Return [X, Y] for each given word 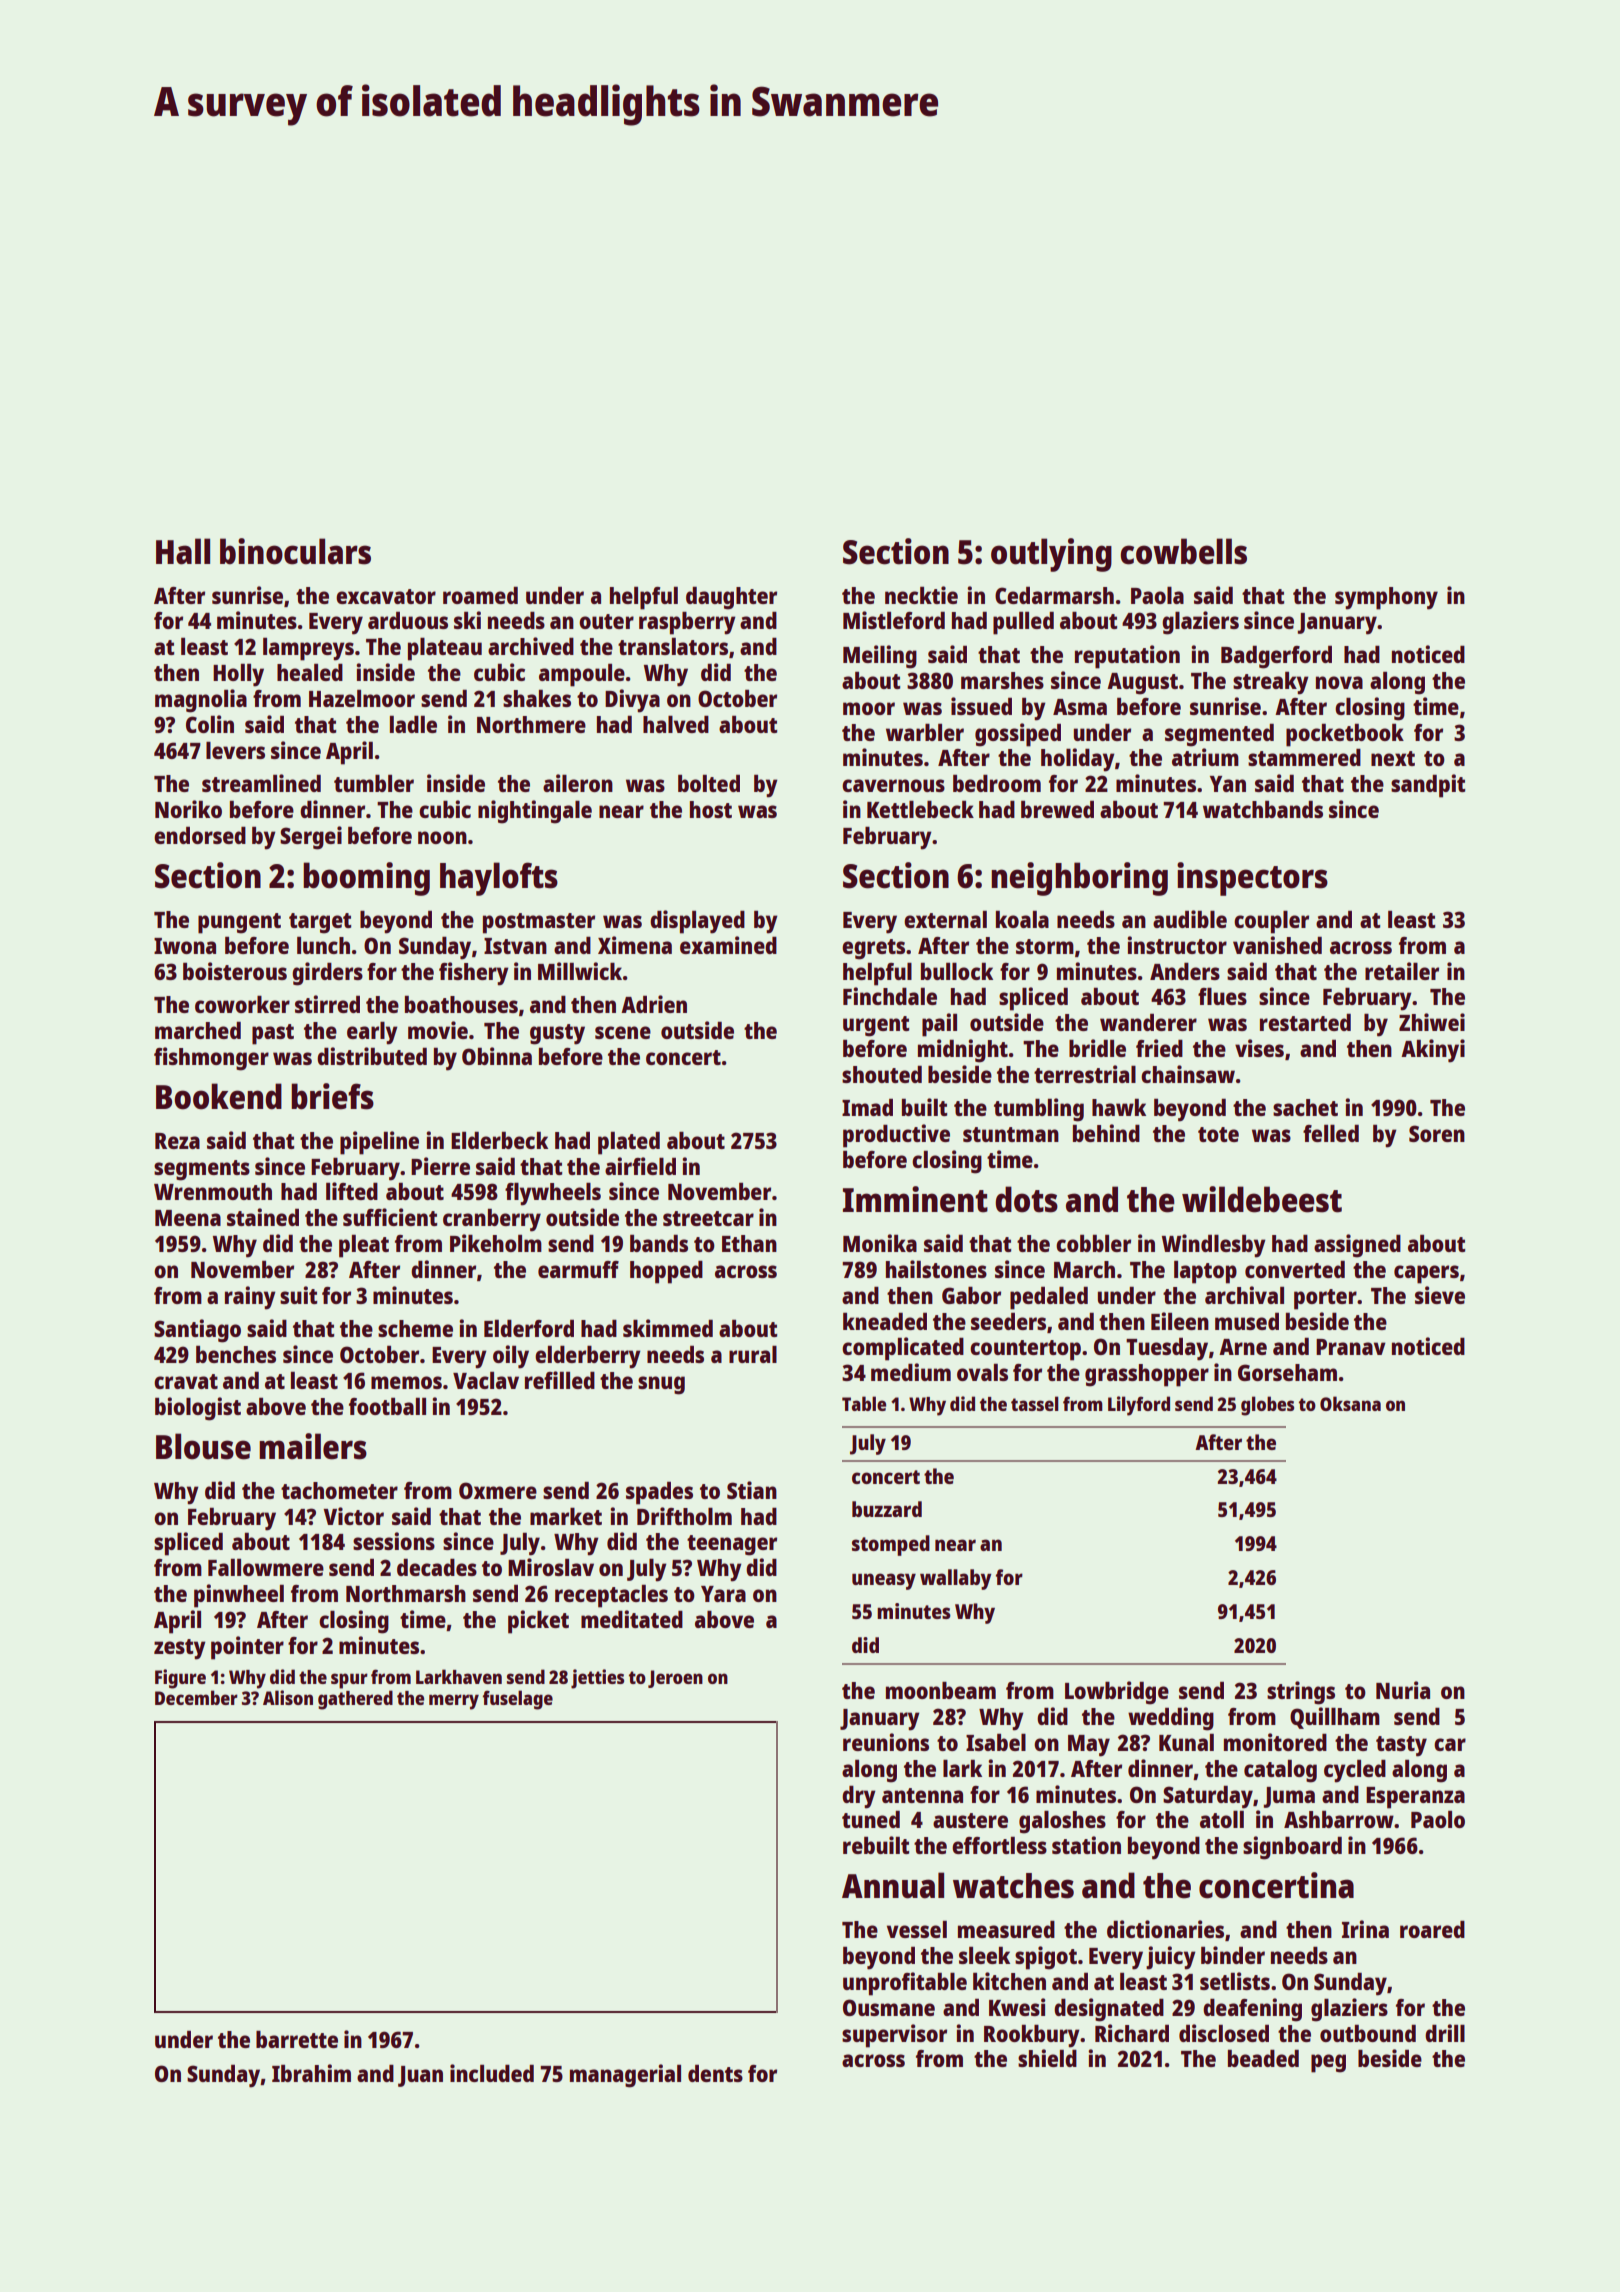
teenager [732, 1545]
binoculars [295, 551]
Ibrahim [311, 2073]
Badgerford [1276, 657]
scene [623, 1032]
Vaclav [486, 1380]
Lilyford [1139, 1406]
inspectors [1252, 879]
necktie [921, 595]
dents [715, 2073]
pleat [364, 1246]
